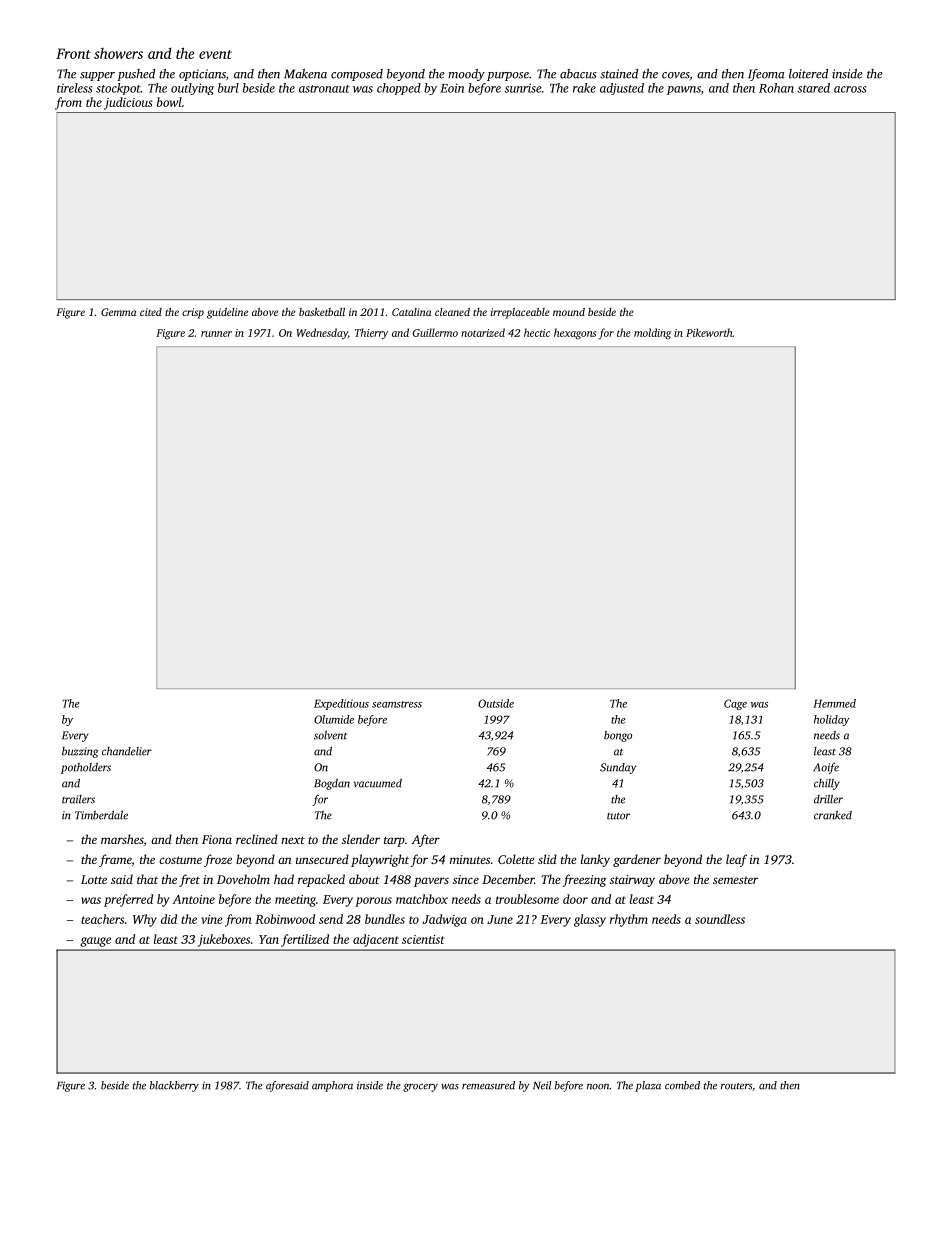 The image size is (952, 1233). Describe the element at coordinates (575, 333) in the screenshot. I see `hexagons` at that location.
